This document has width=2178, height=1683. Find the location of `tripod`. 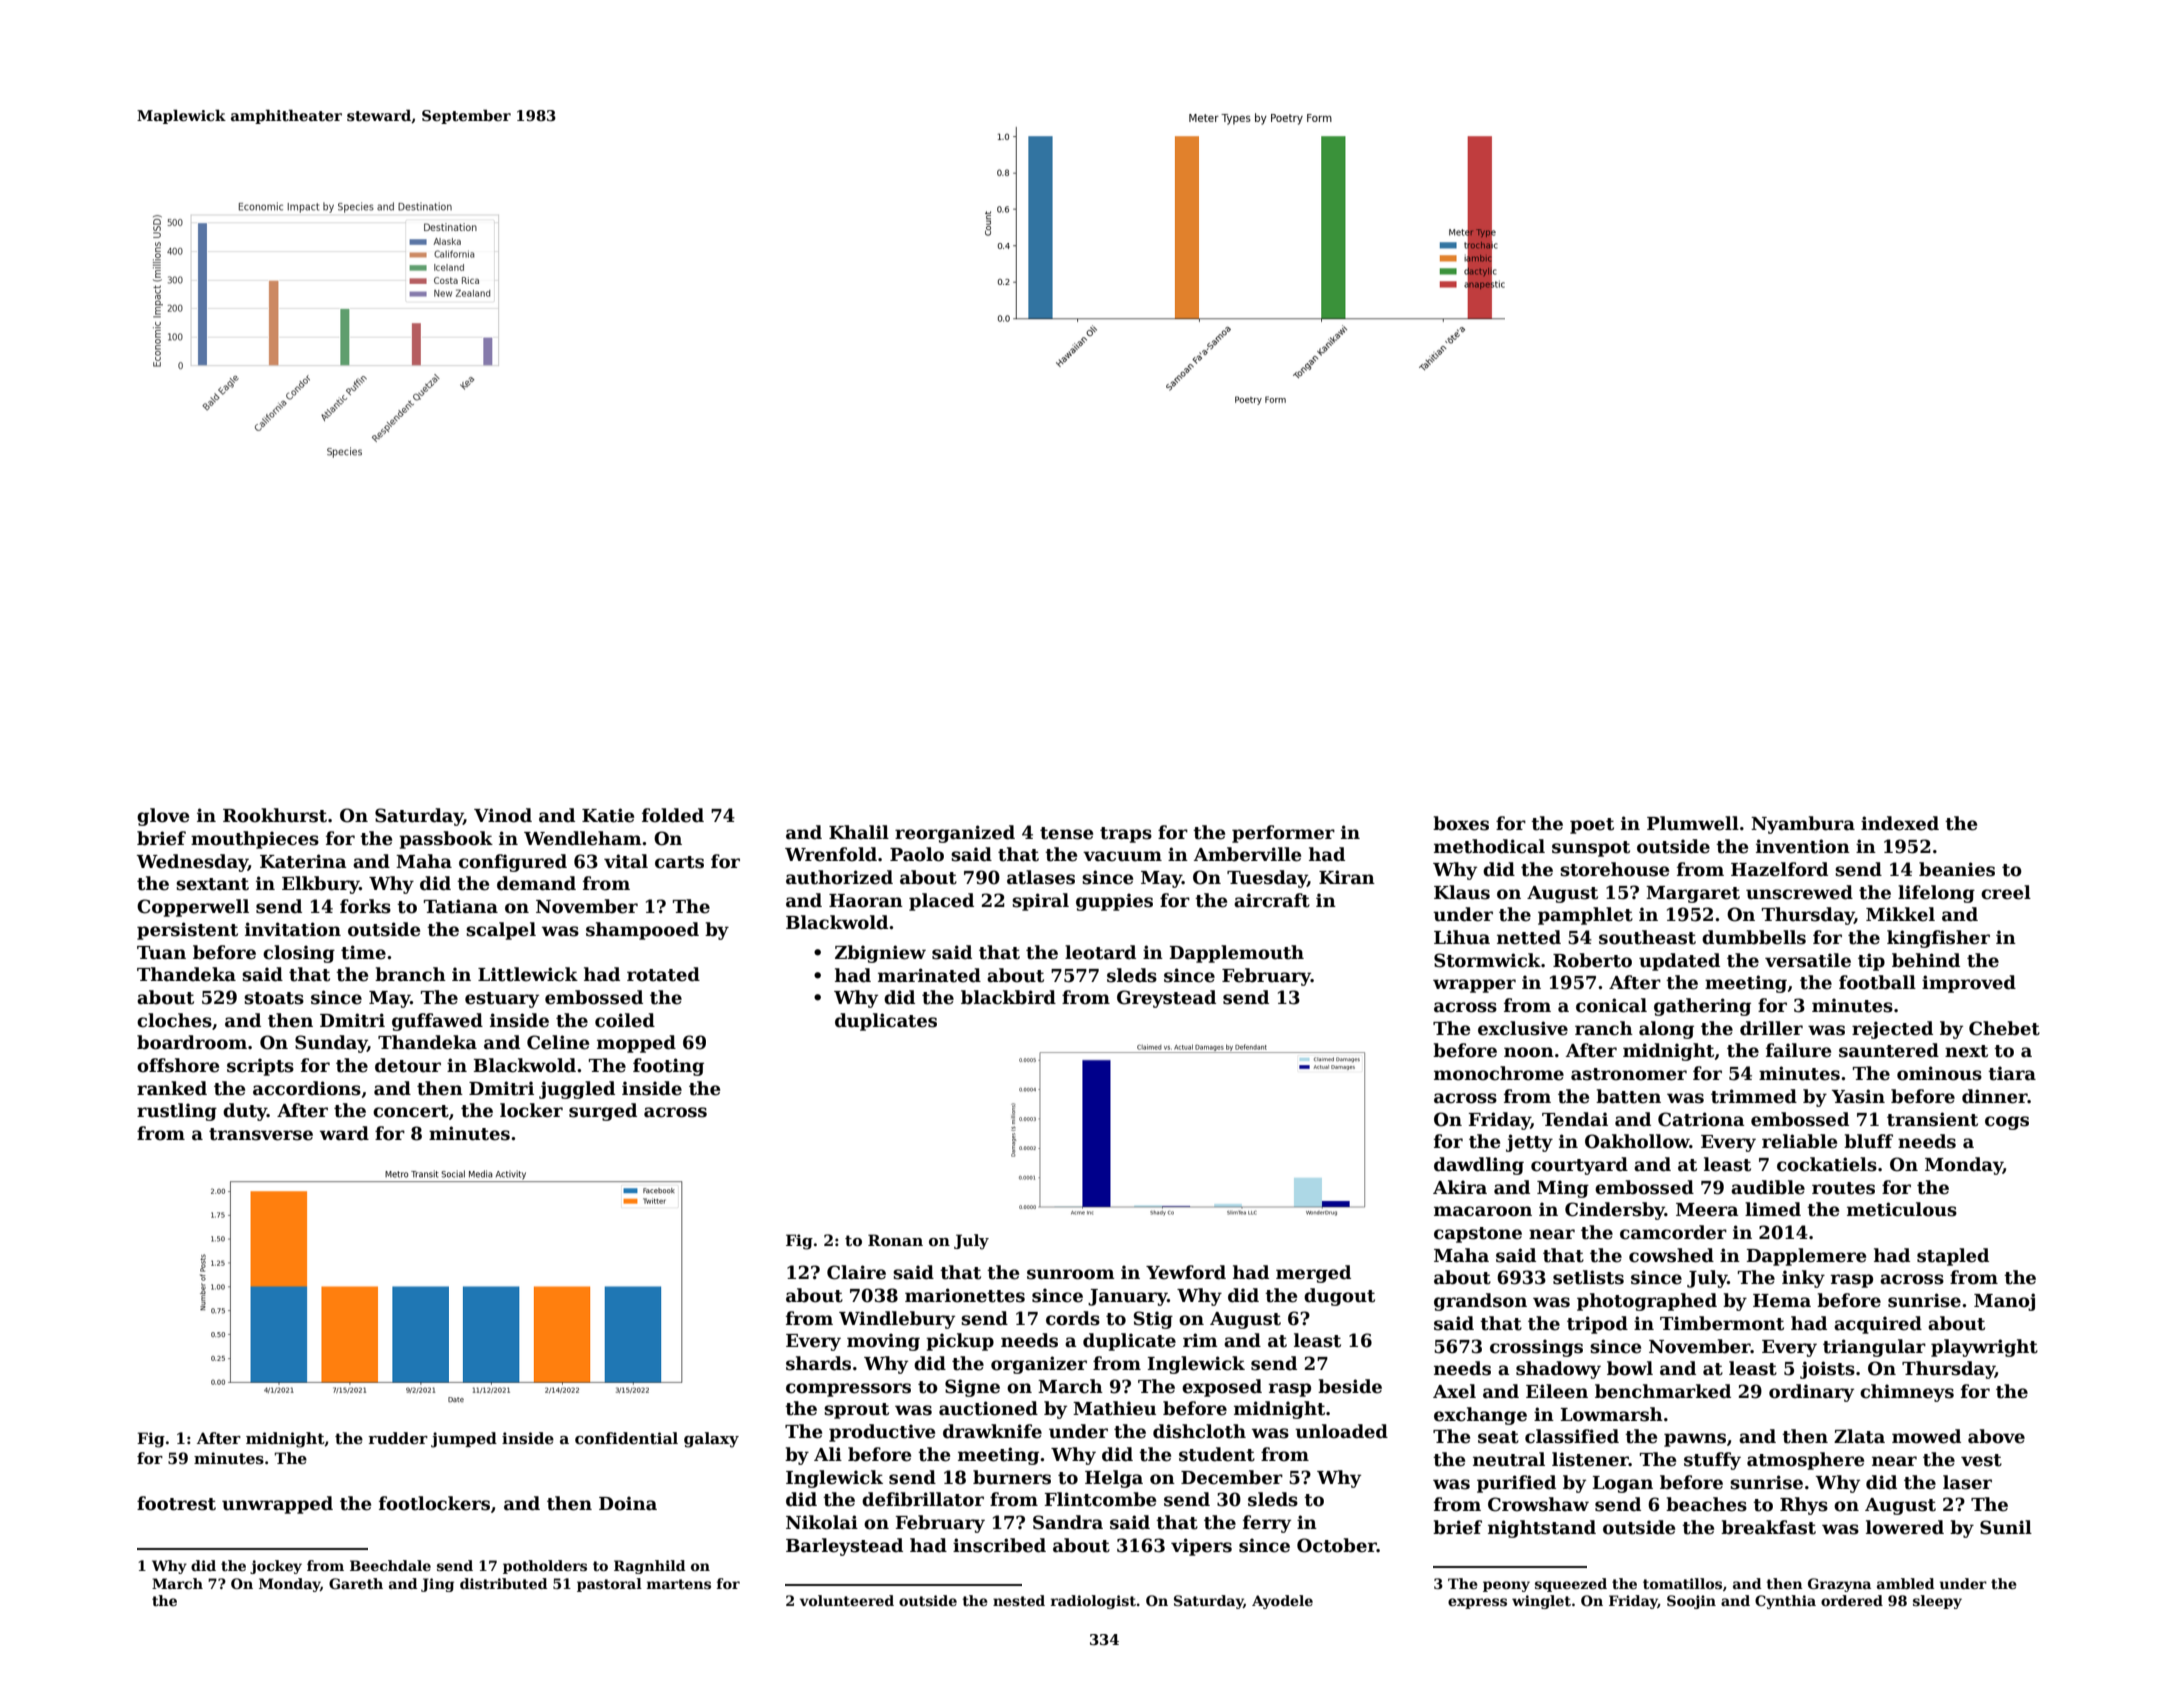

tripod is located at coordinates (1597, 1325).
